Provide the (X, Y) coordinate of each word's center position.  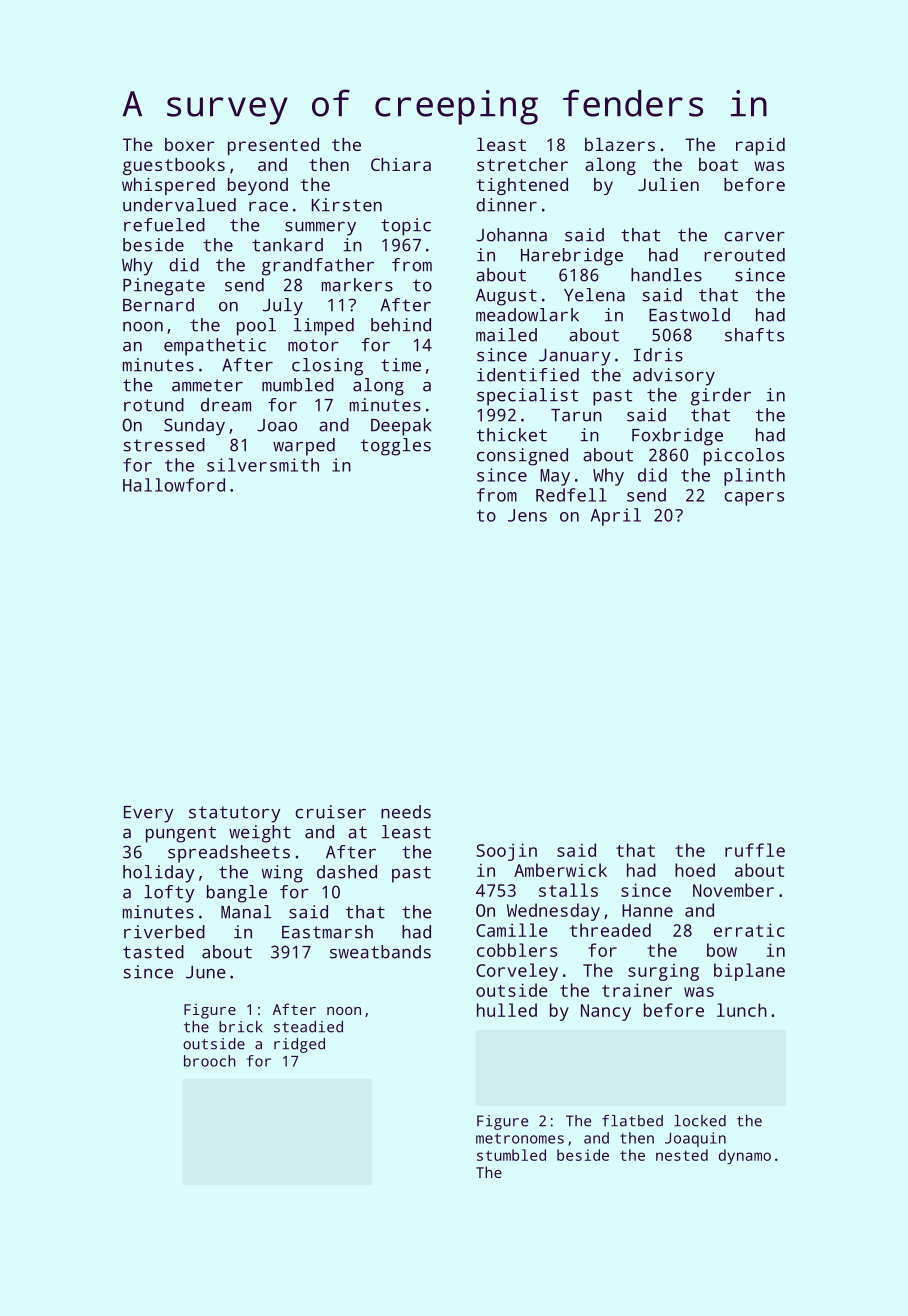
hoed (695, 870)
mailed (506, 335)
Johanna (511, 235)
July (283, 307)
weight (260, 834)
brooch (210, 1061)
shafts (754, 335)
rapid (760, 146)
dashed (347, 872)
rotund (154, 405)
